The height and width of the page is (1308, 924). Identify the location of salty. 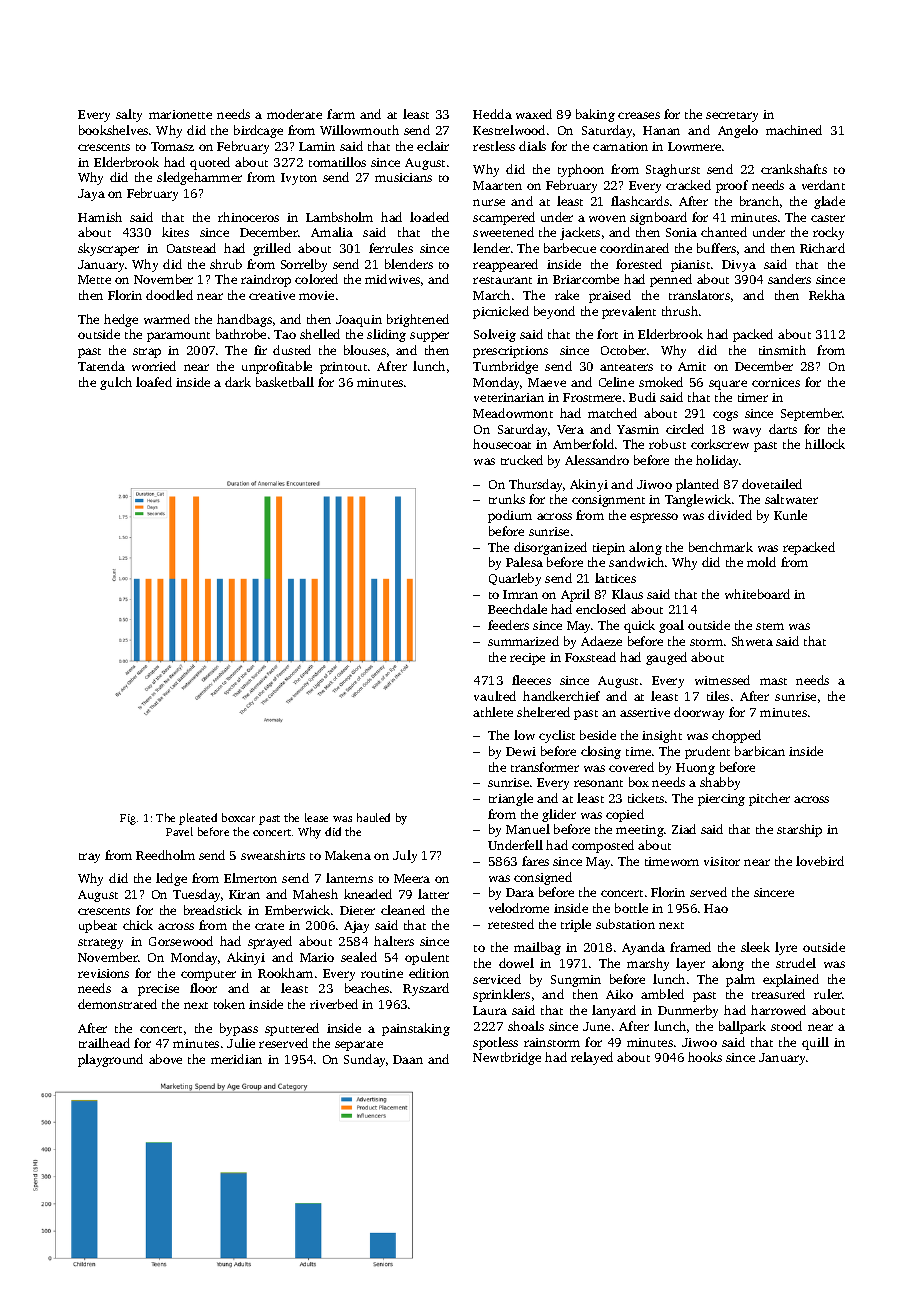
(129, 115).
